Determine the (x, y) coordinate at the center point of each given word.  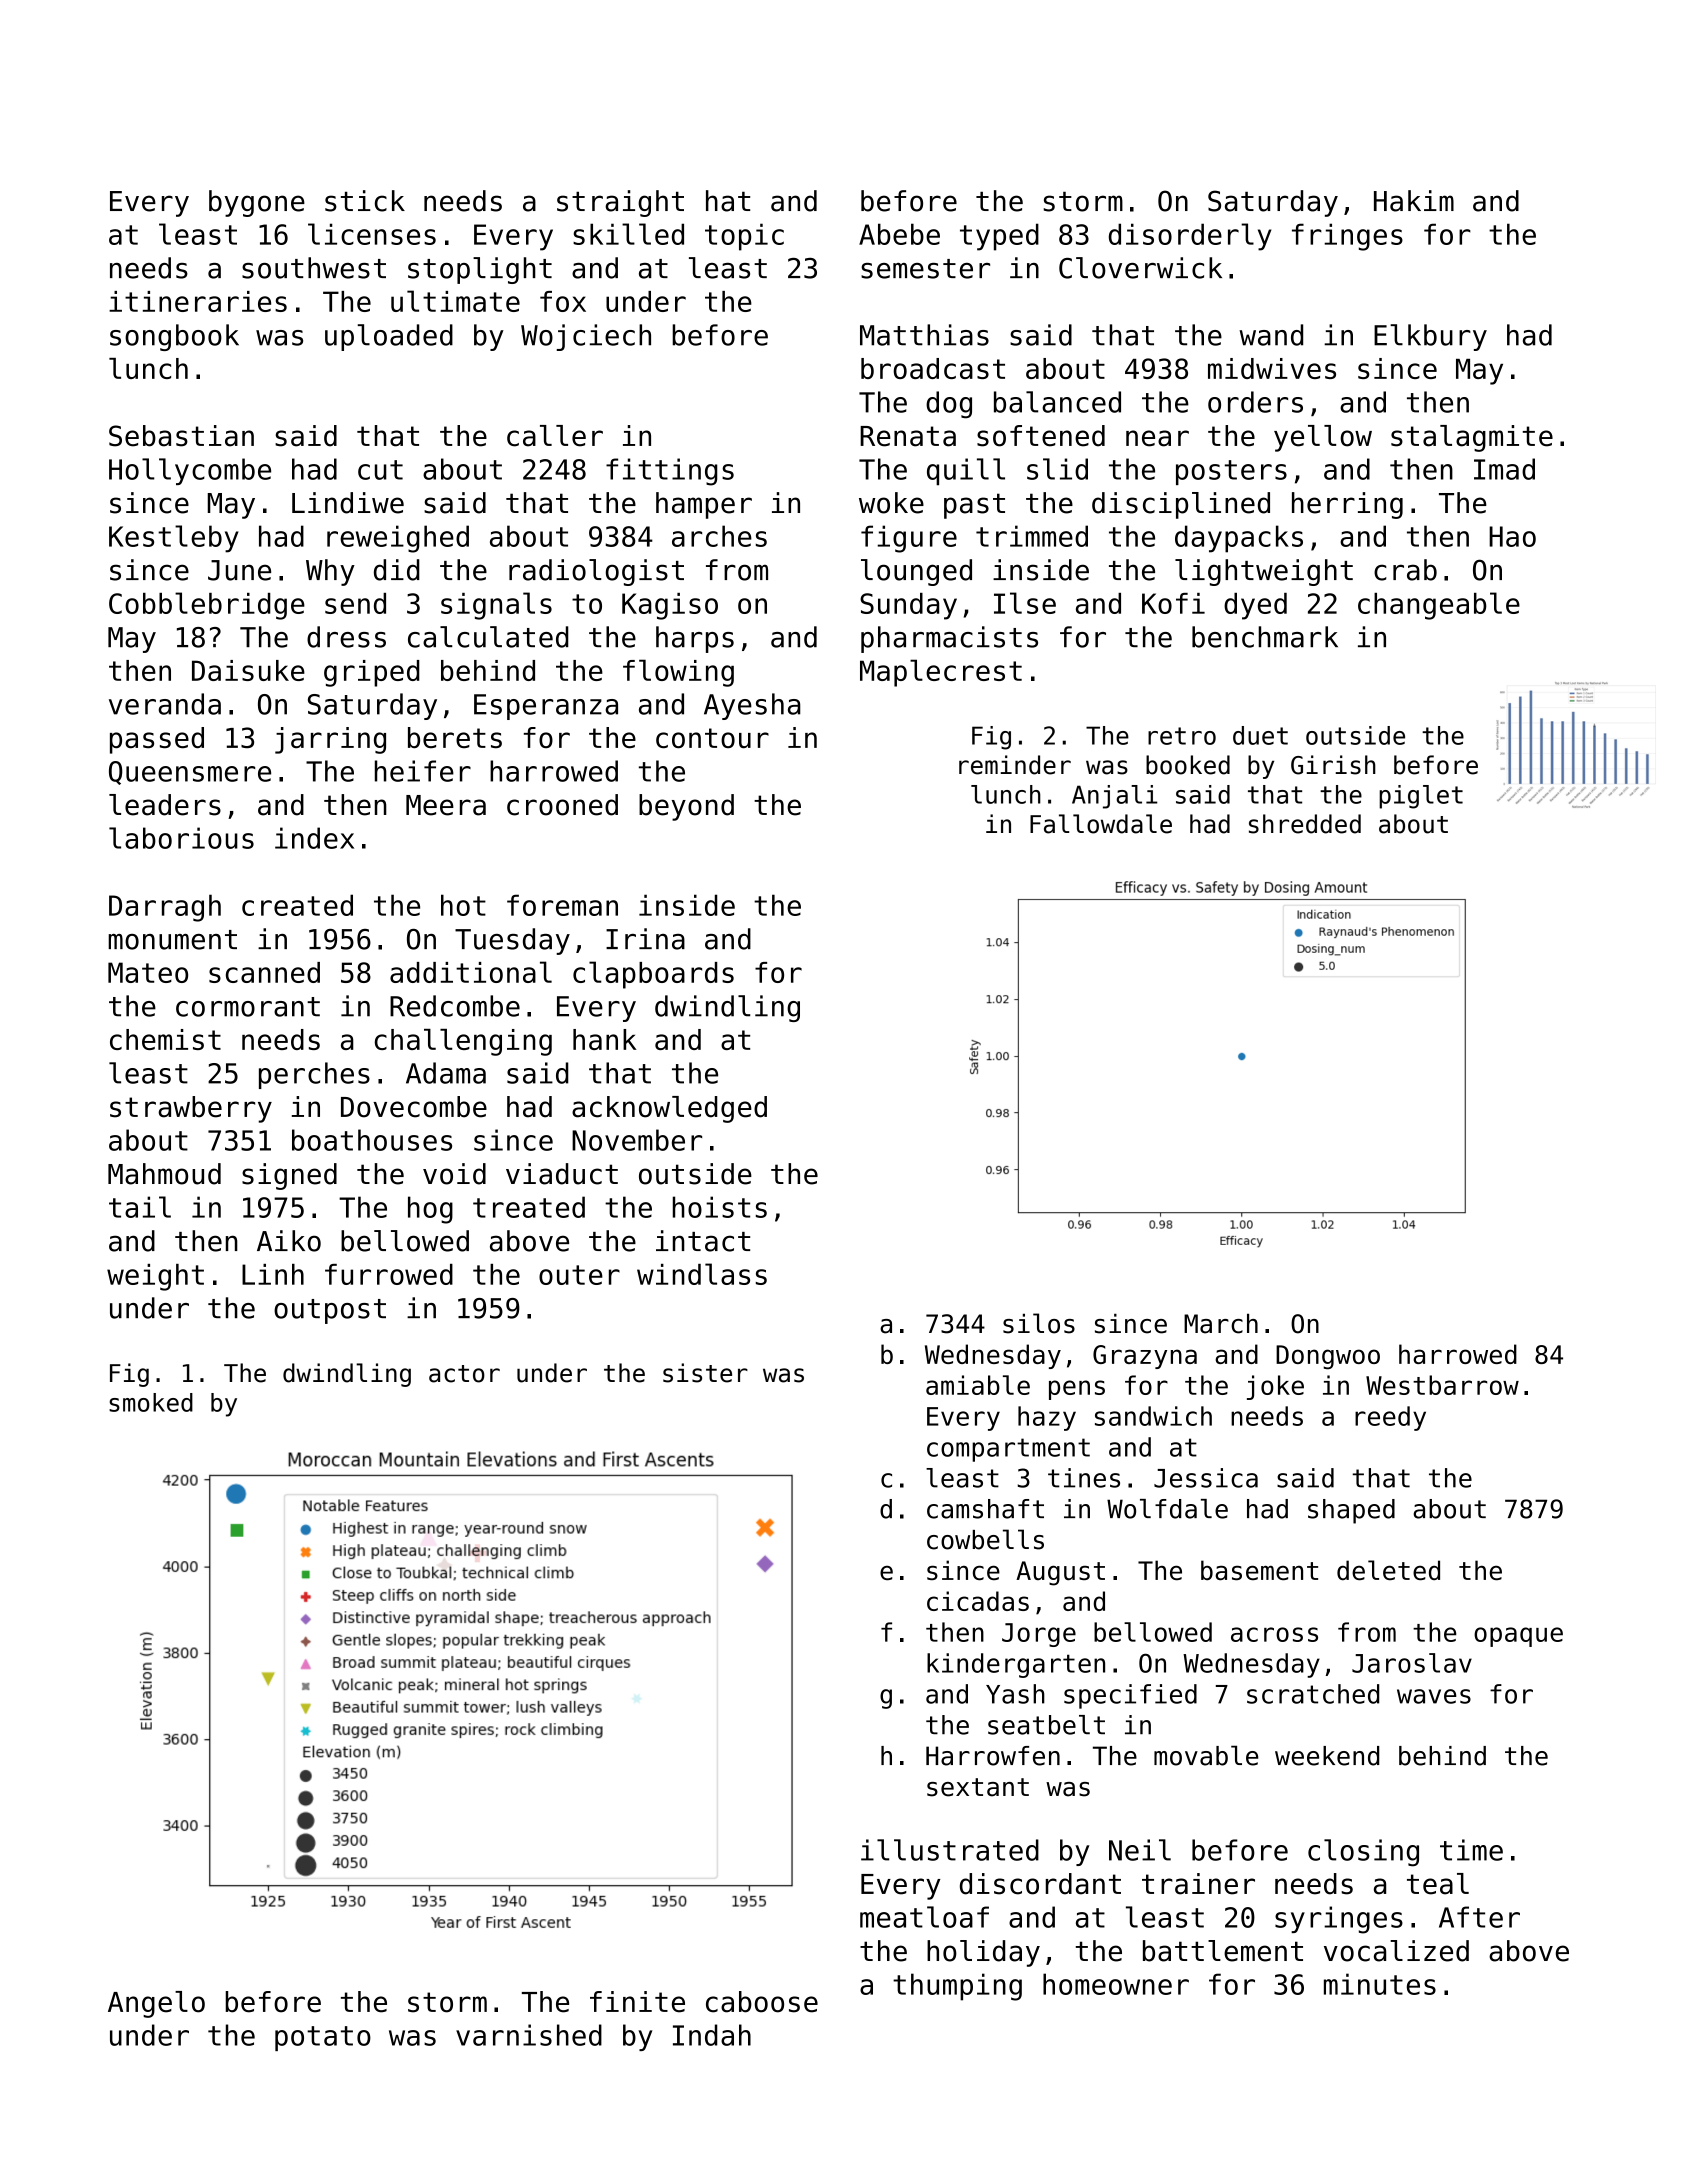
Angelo (156, 2004)
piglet (1421, 797)
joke (1275, 1387)
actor (464, 1374)
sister (705, 1373)
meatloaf (924, 1917)
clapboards (653, 975)
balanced (1057, 402)
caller (555, 436)
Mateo (148, 972)
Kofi (1173, 603)
